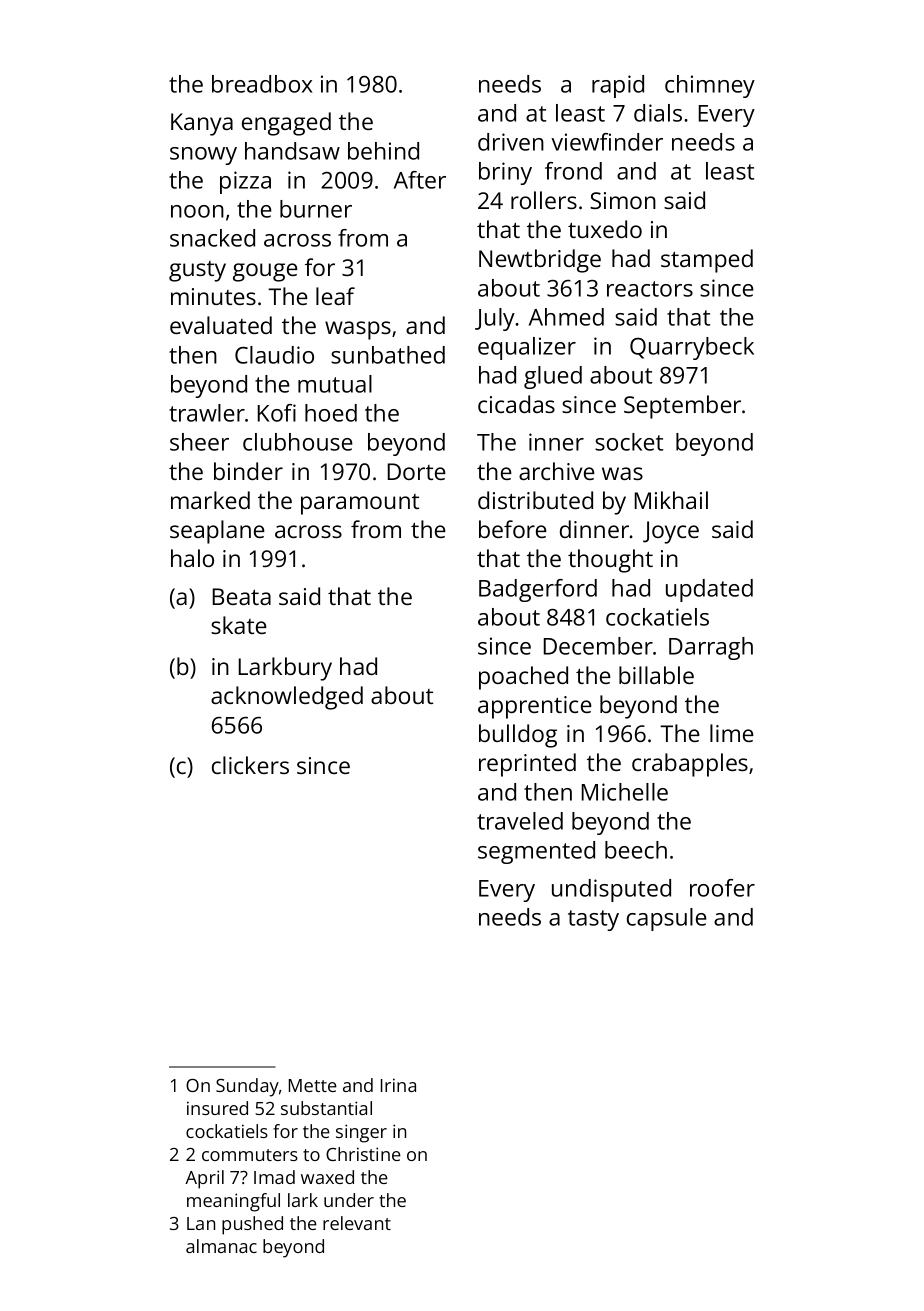  Describe the element at coordinates (221, 1246) in the screenshot. I see `almanac` at that location.
